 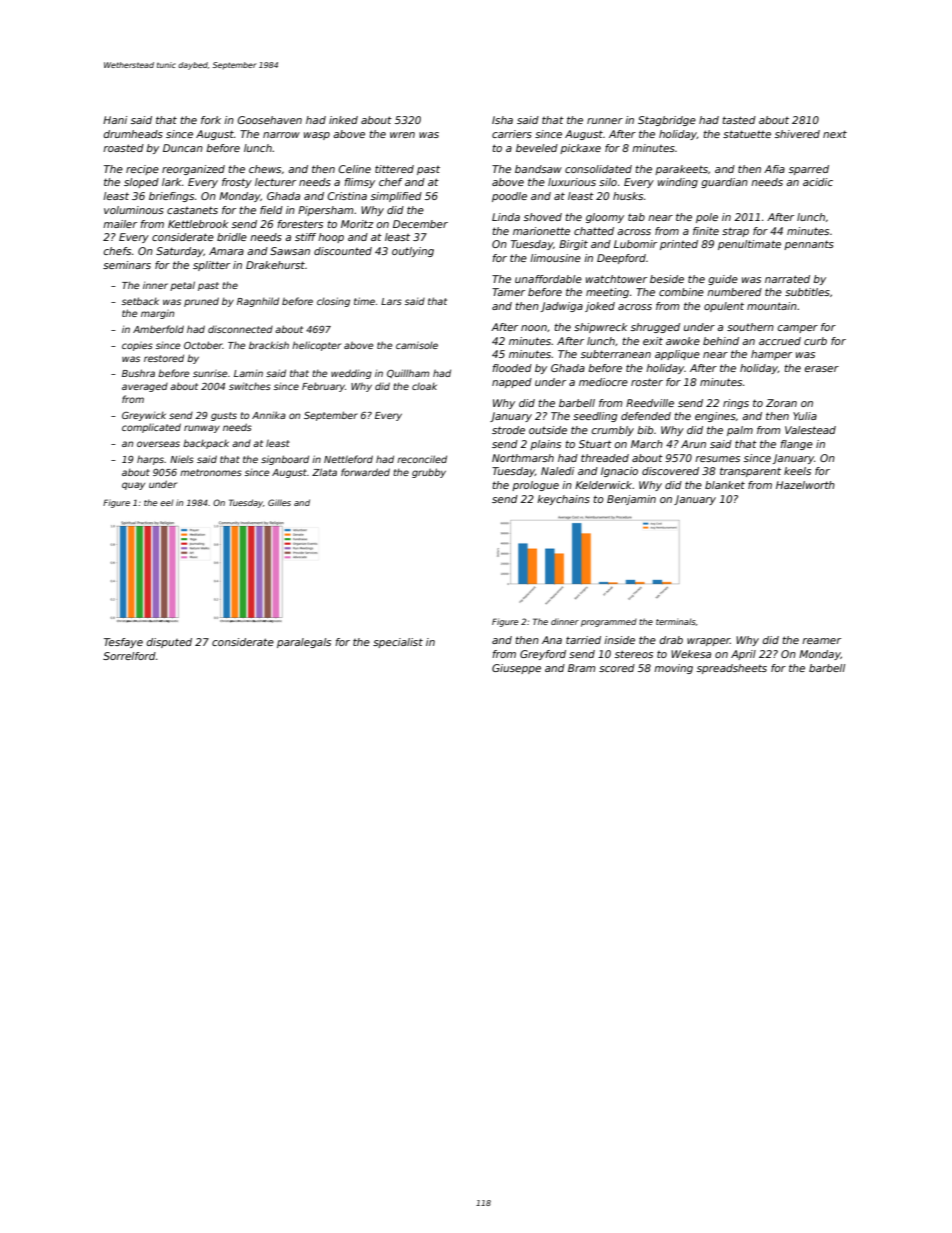 What do you see at coordinates (732, 669) in the screenshot?
I see `spreadsheets` at bounding box center [732, 669].
